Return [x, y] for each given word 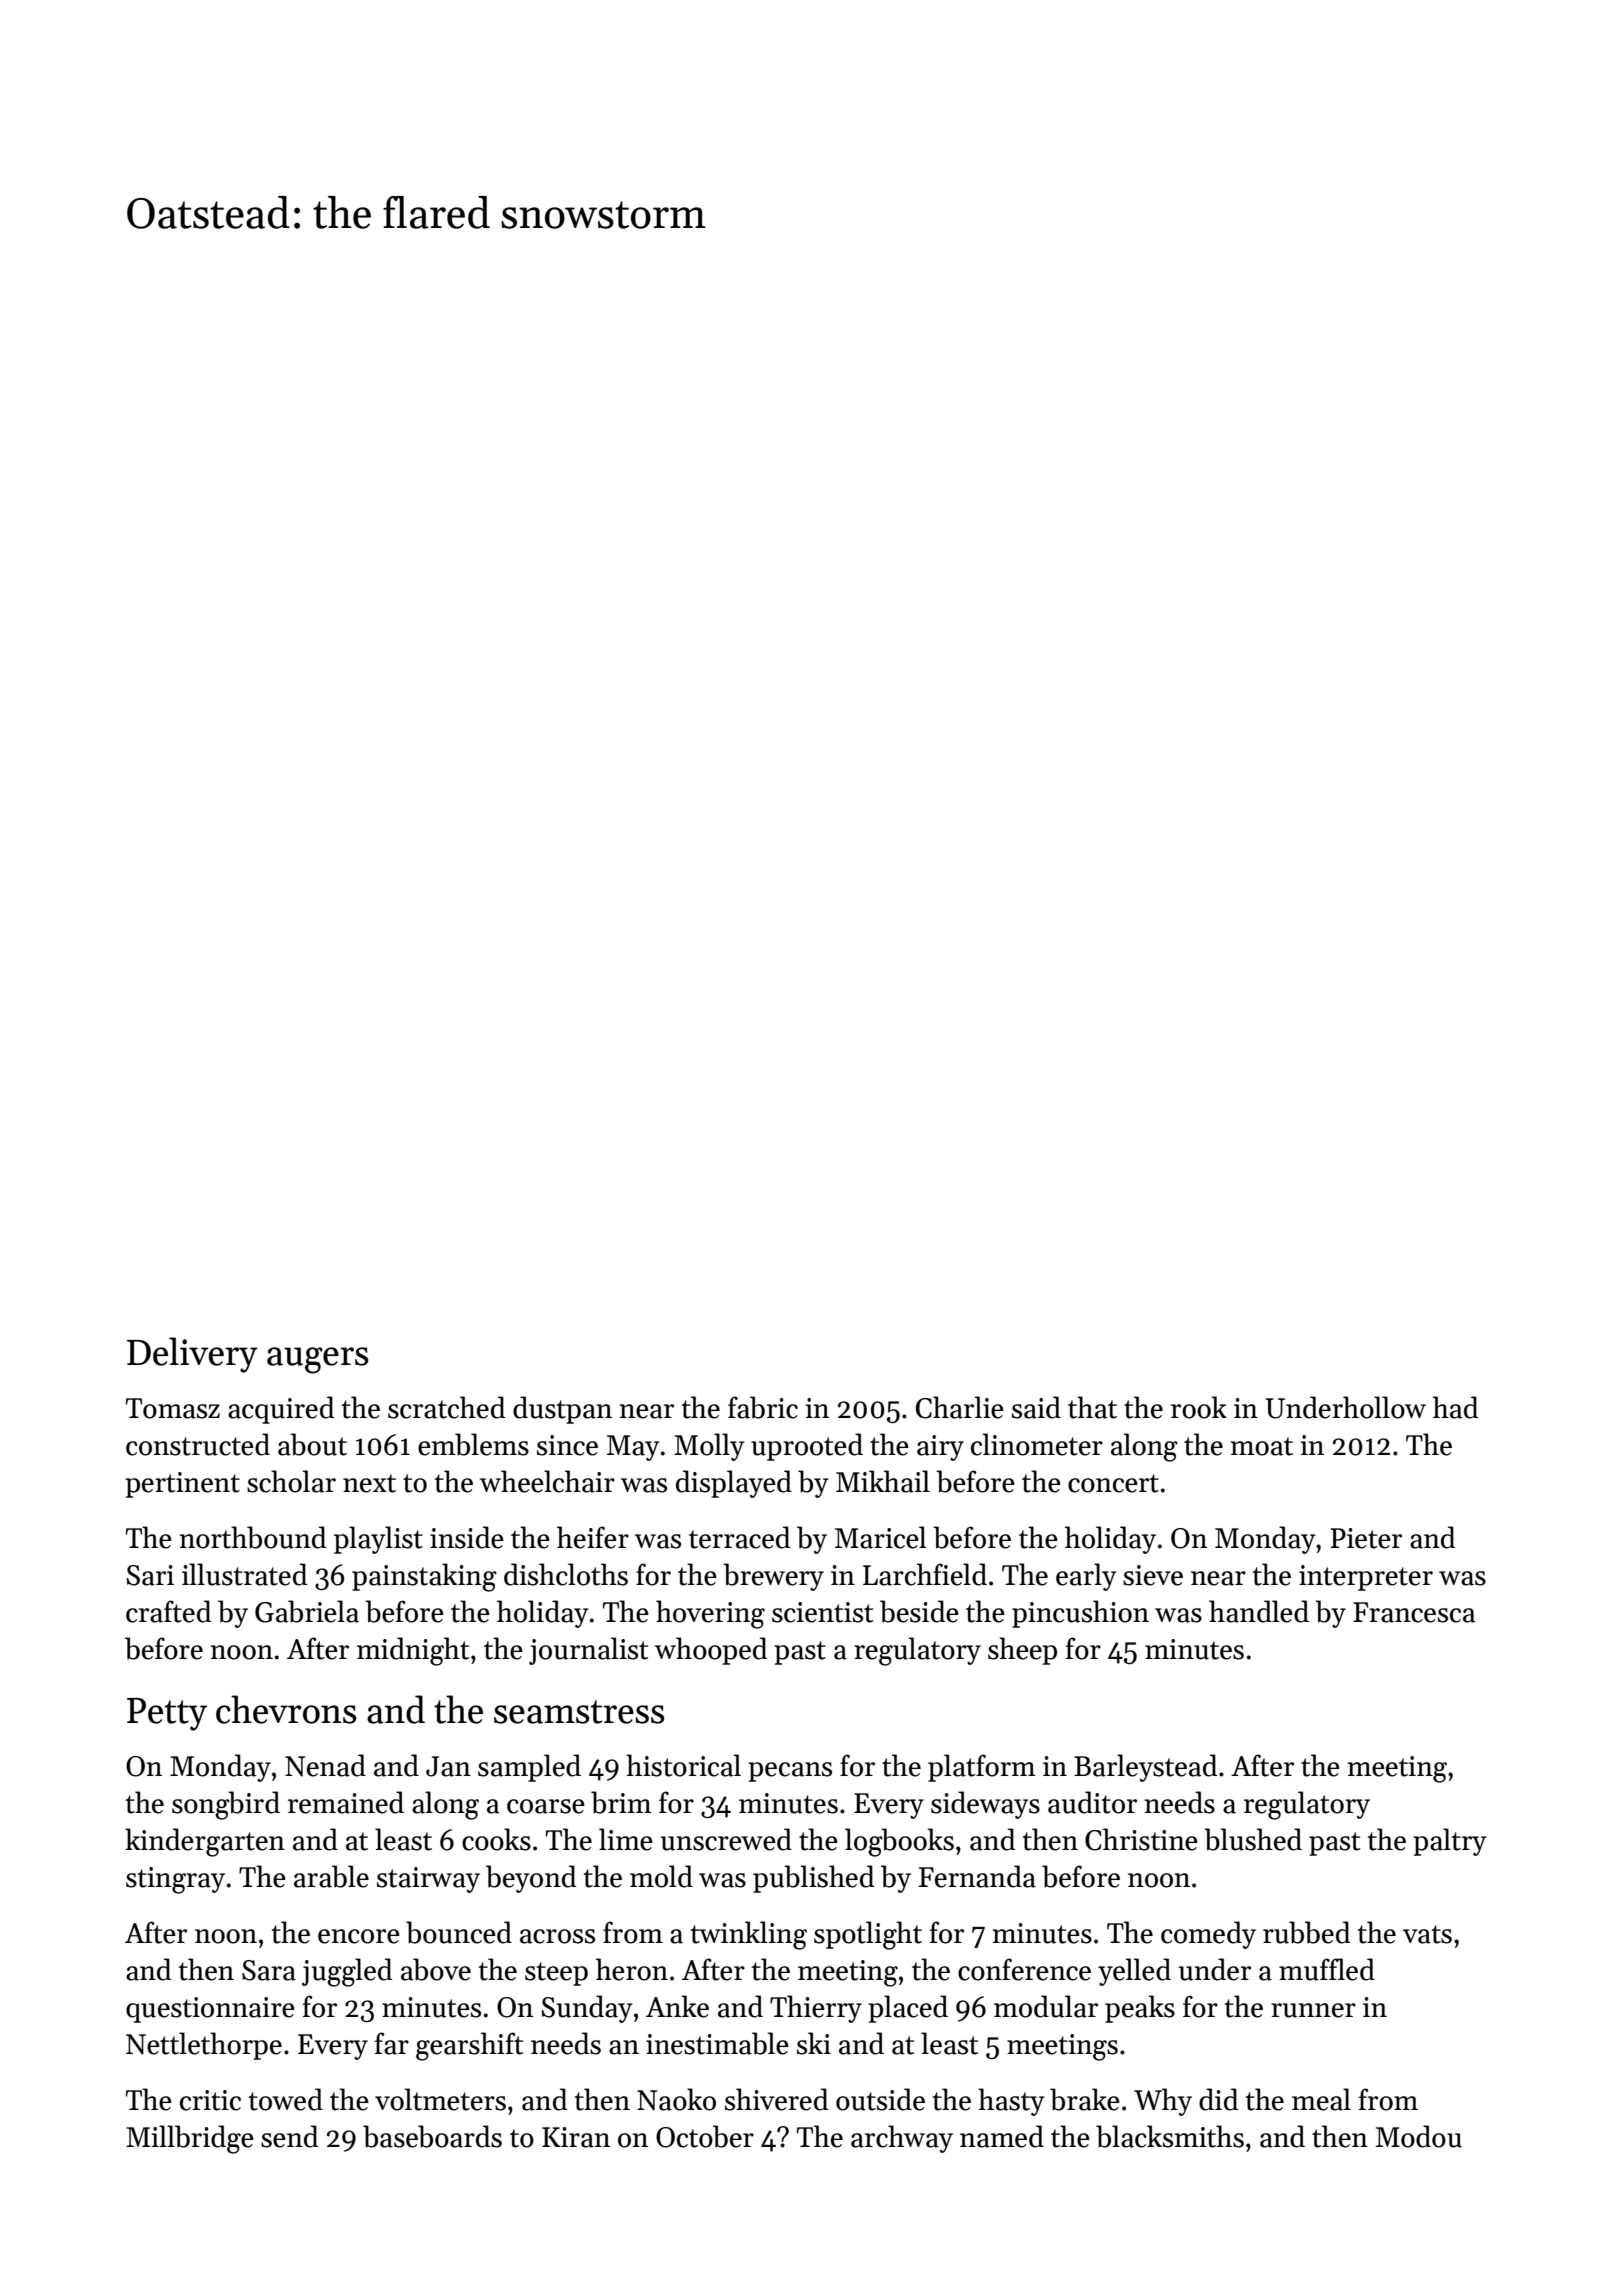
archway [902, 2139]
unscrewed [726, 1839]
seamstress [579, 1712]
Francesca [1414, 1612]
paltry [1450, 1842]
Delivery [192, 1355]
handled [1259, 1611]
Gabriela [307, 1611]
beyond [531, 1879]
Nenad [325, 1765]
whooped [711, 1651]
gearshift [470, 2046]
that [1092, 1407]
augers [318, 1360]
